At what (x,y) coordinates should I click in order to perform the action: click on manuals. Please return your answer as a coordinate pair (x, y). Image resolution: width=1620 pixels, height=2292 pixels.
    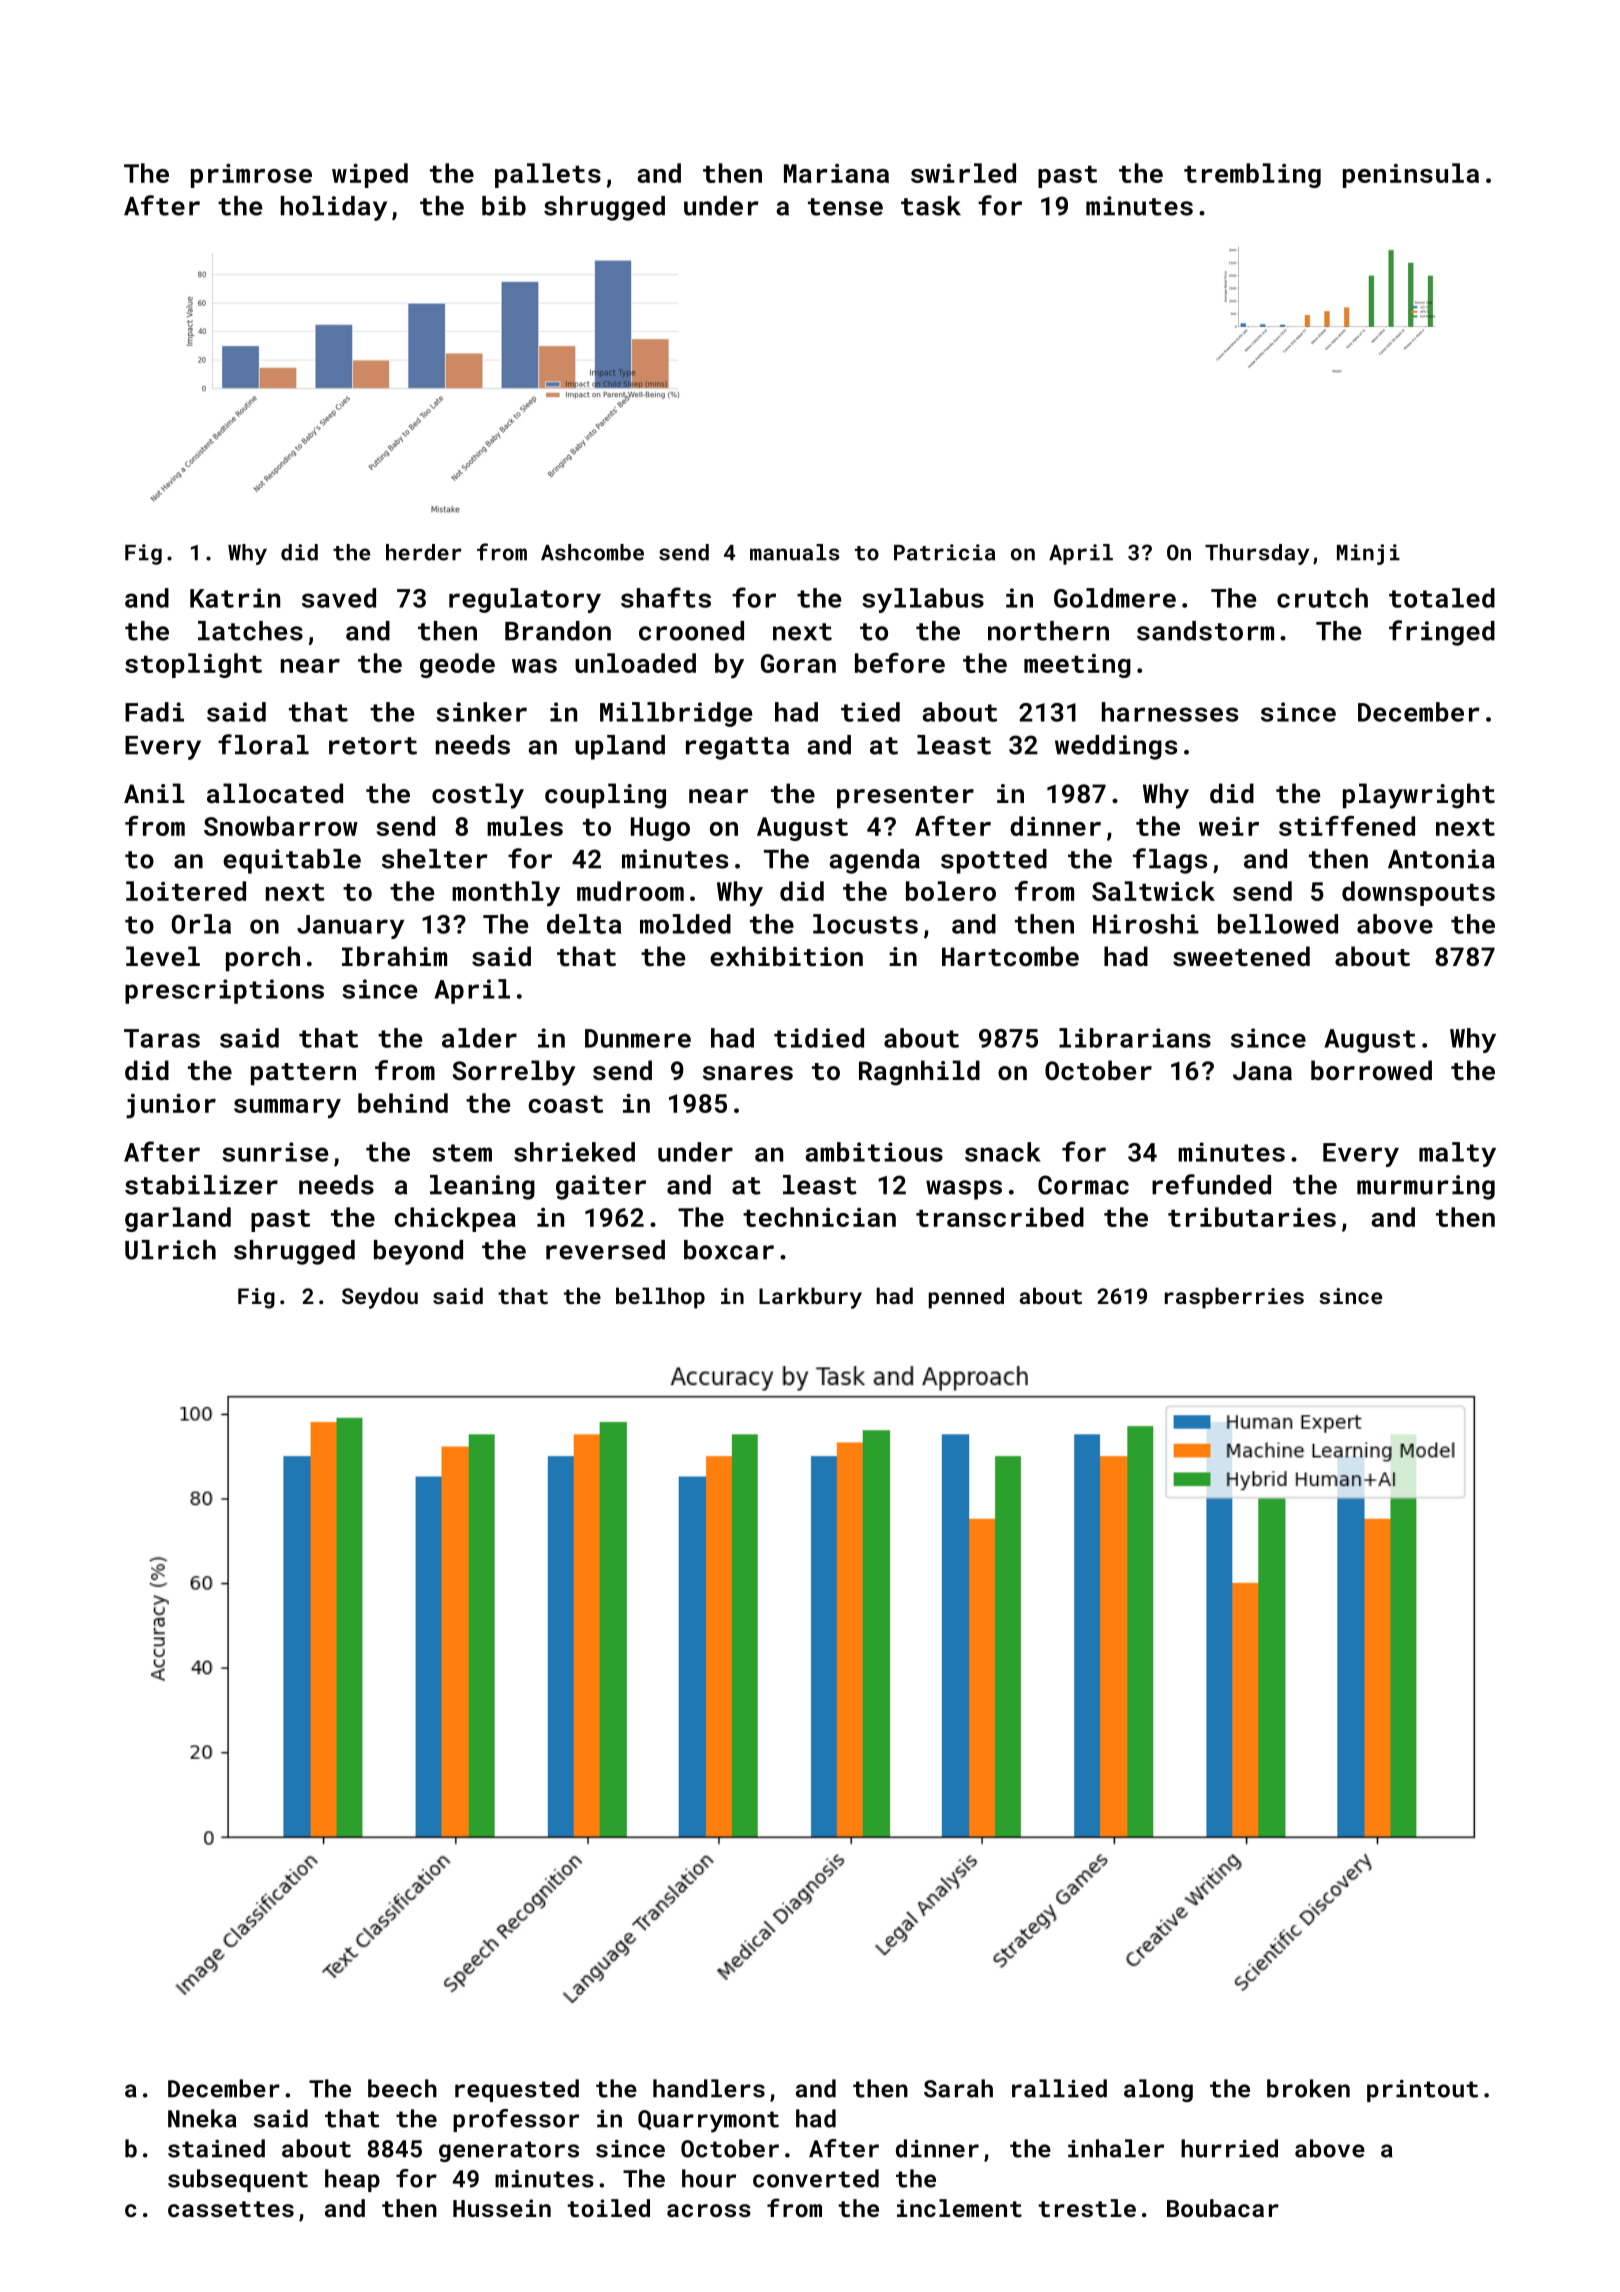
    Looking at the image, I should click on (794, 552).
